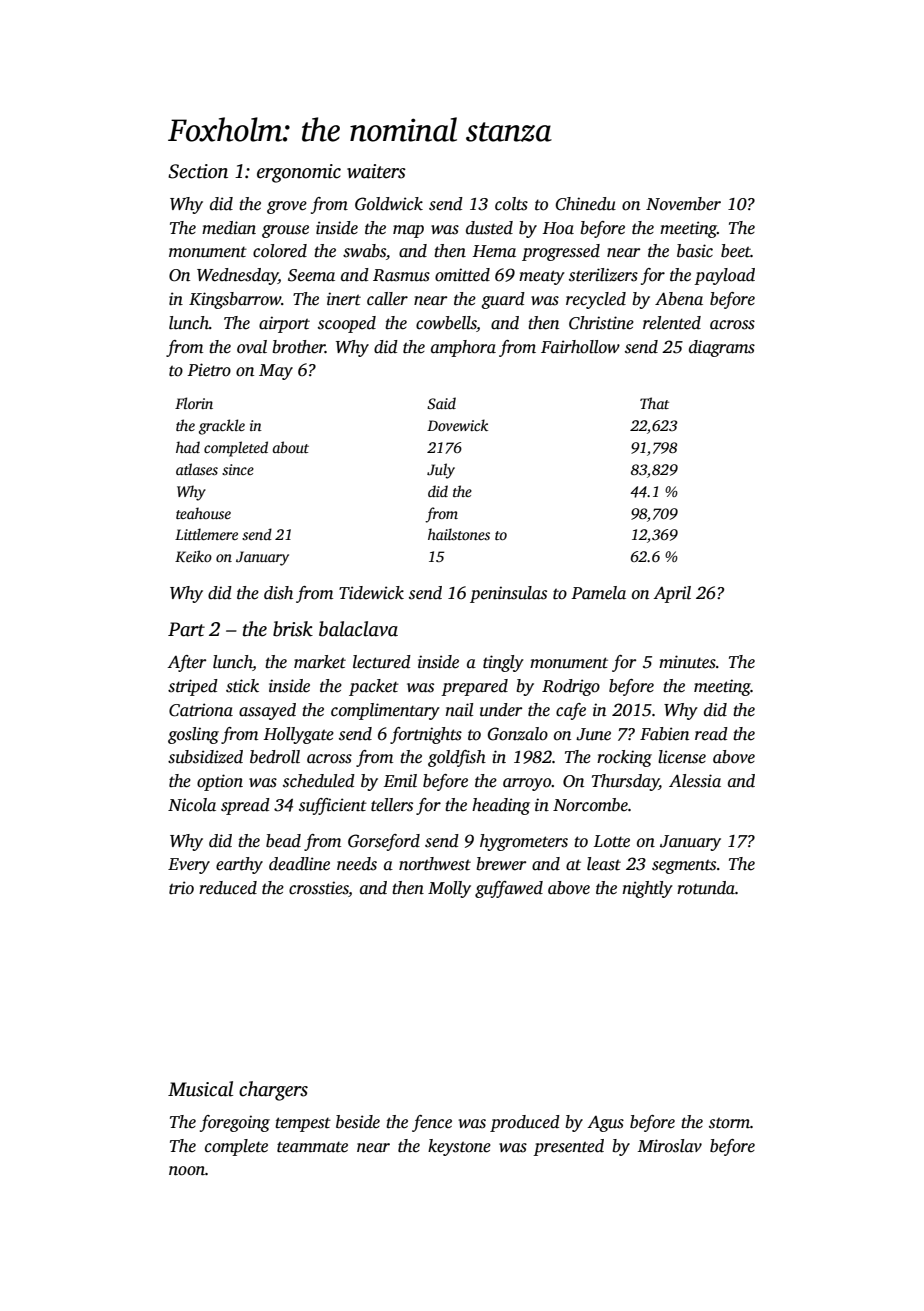 The width and height of the screenshot is (924, 1311). I want to click on Section, so click(198, 171).
